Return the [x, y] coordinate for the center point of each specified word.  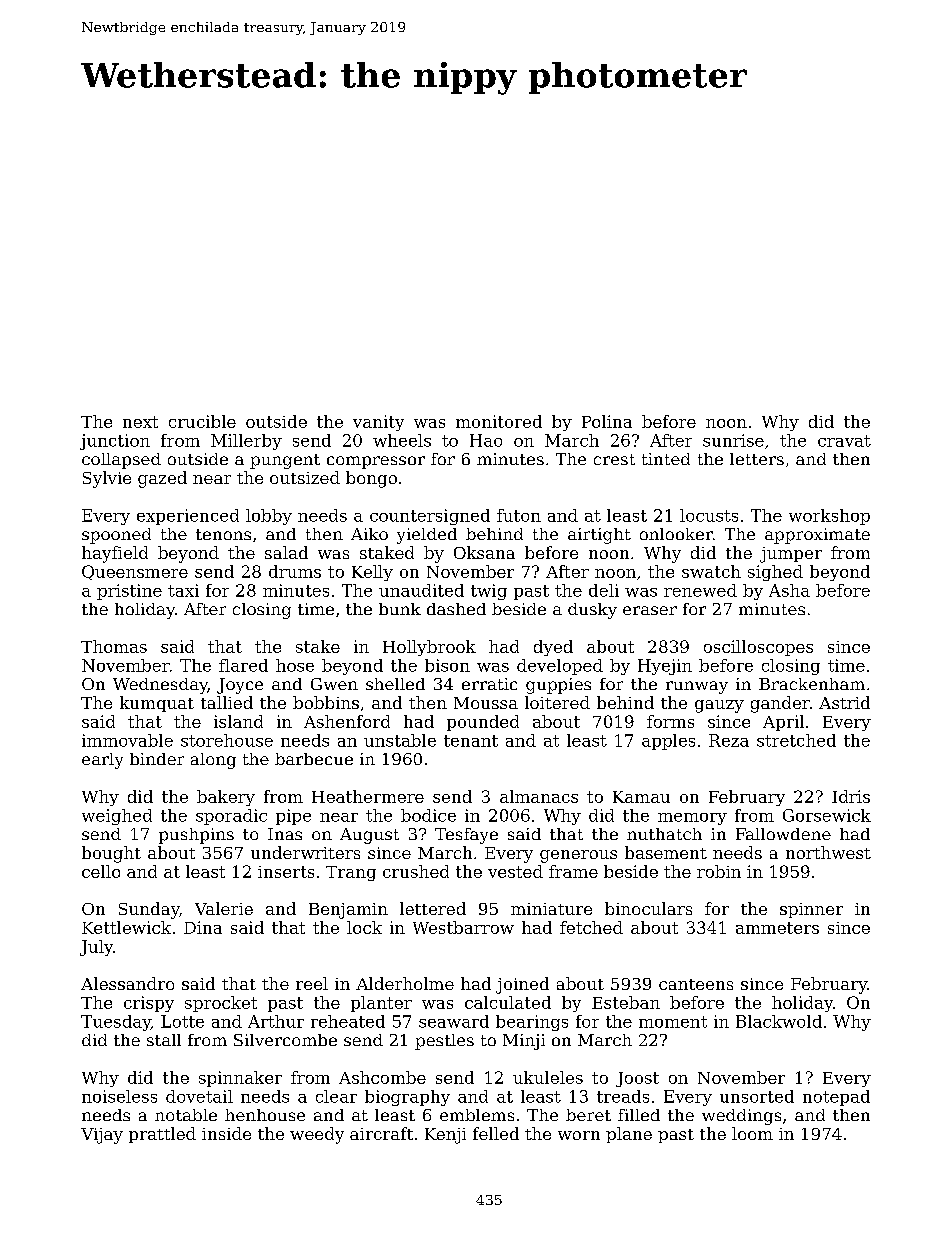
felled [496, 1133]
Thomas [114, 646]
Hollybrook [429, 648]
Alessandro [127, 983]
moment [673, 1022]
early [102, 761]
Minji [524, 1042]
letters [757, 459]
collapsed [121, 461]
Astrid [844, 702]
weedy [317, 1135]
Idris [851, 796]
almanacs [539, 796]
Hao [486, 440]
